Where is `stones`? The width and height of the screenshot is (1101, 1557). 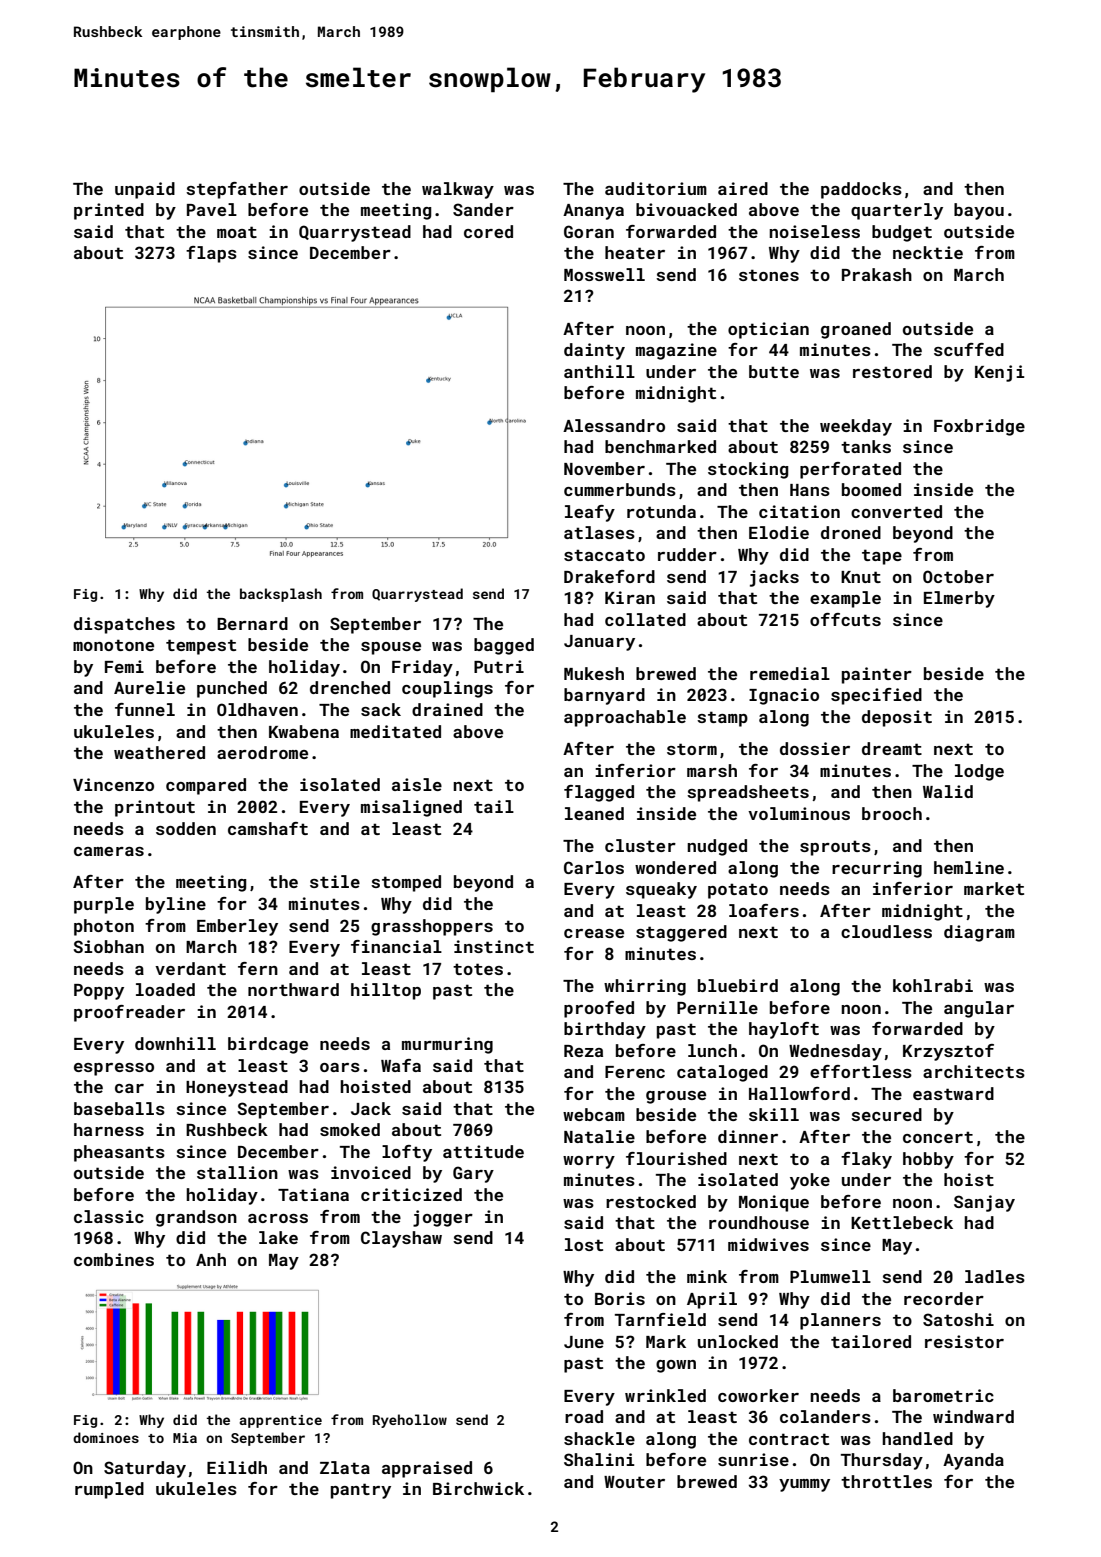
stones is located at coordinates (769, 275).
